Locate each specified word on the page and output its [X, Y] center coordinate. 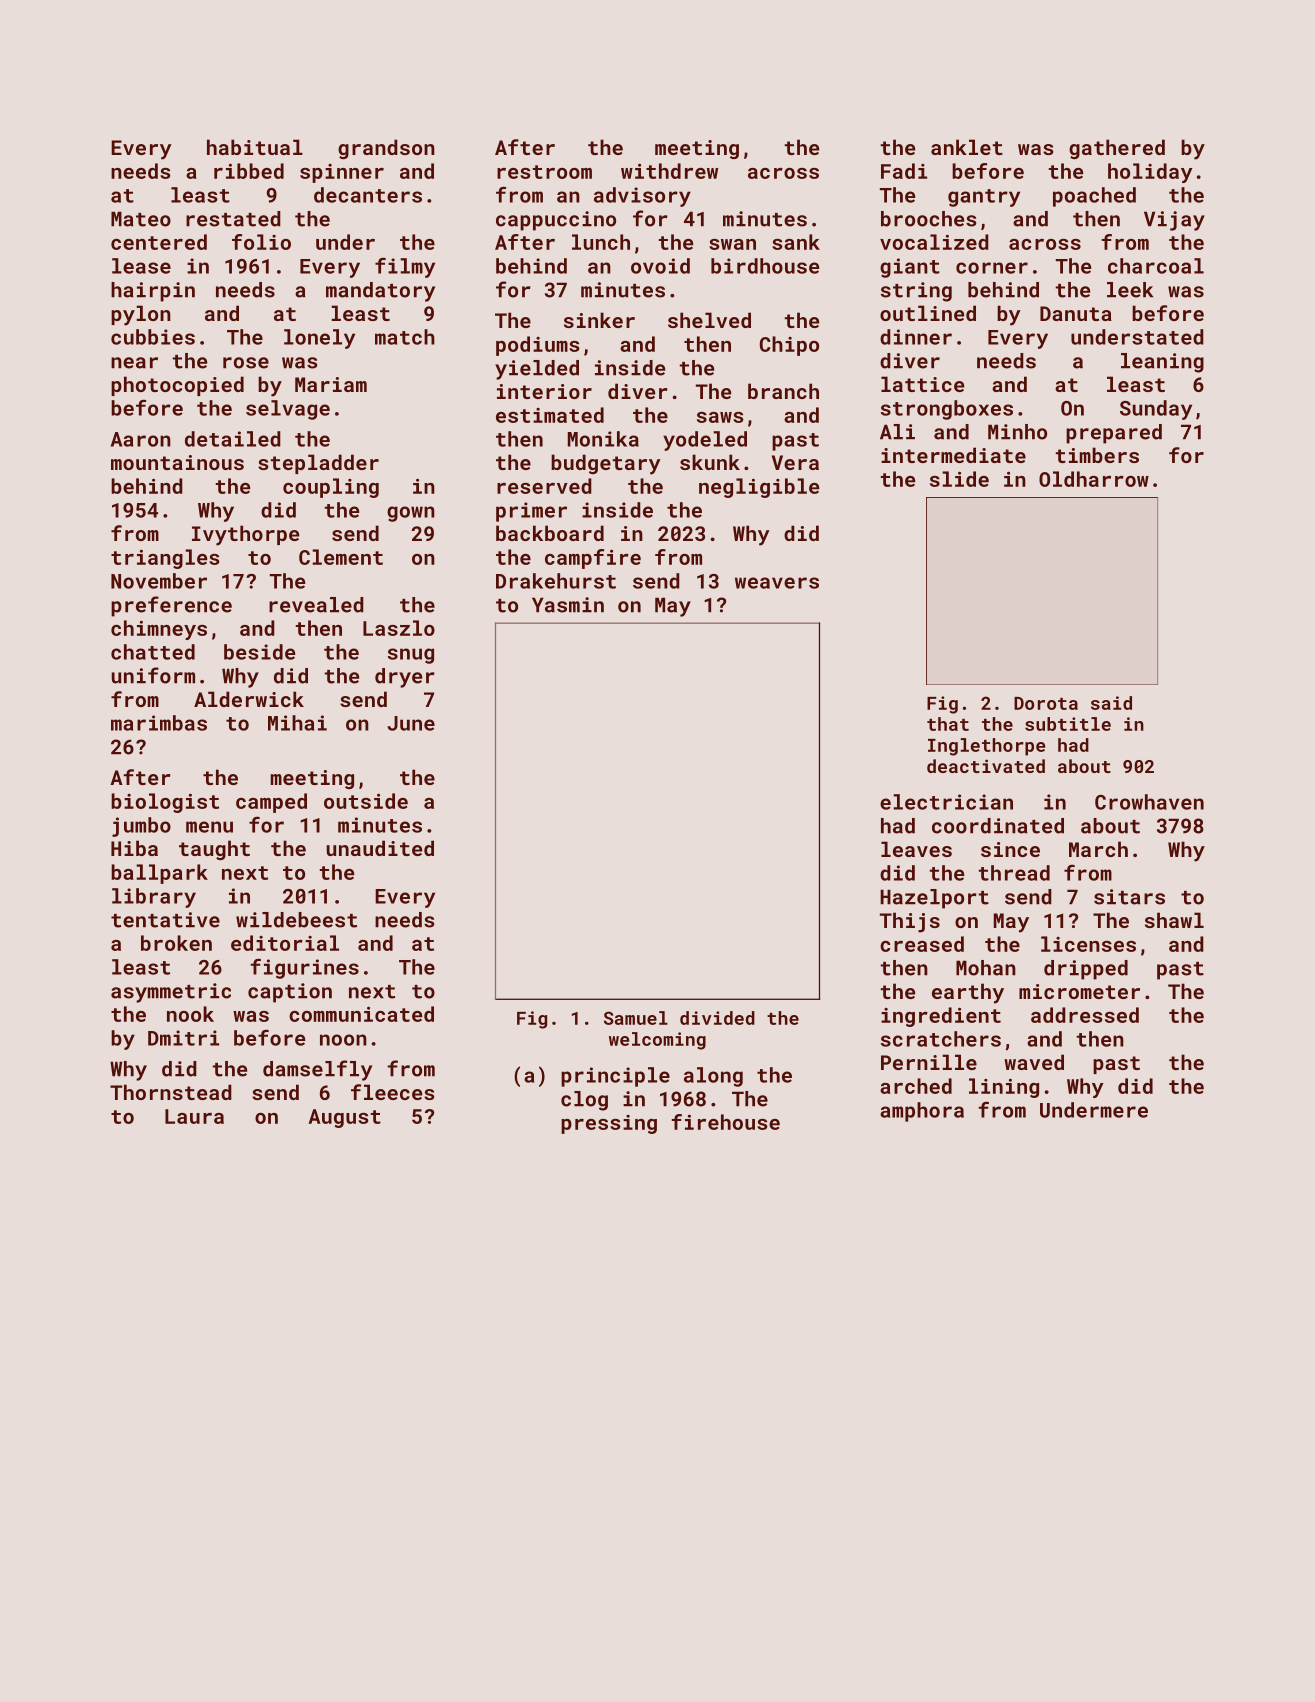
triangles [165, 559]
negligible [759, 488]
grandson [386, 149]
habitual [255, 147]
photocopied [177, 386]
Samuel [636, 1018]
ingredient [941, 1017]
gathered [1117, 149]
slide [959, 479]
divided [717, 1018]
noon [343, 1040]
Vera [795, 462]
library [154, 898]
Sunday [1156, 410]
